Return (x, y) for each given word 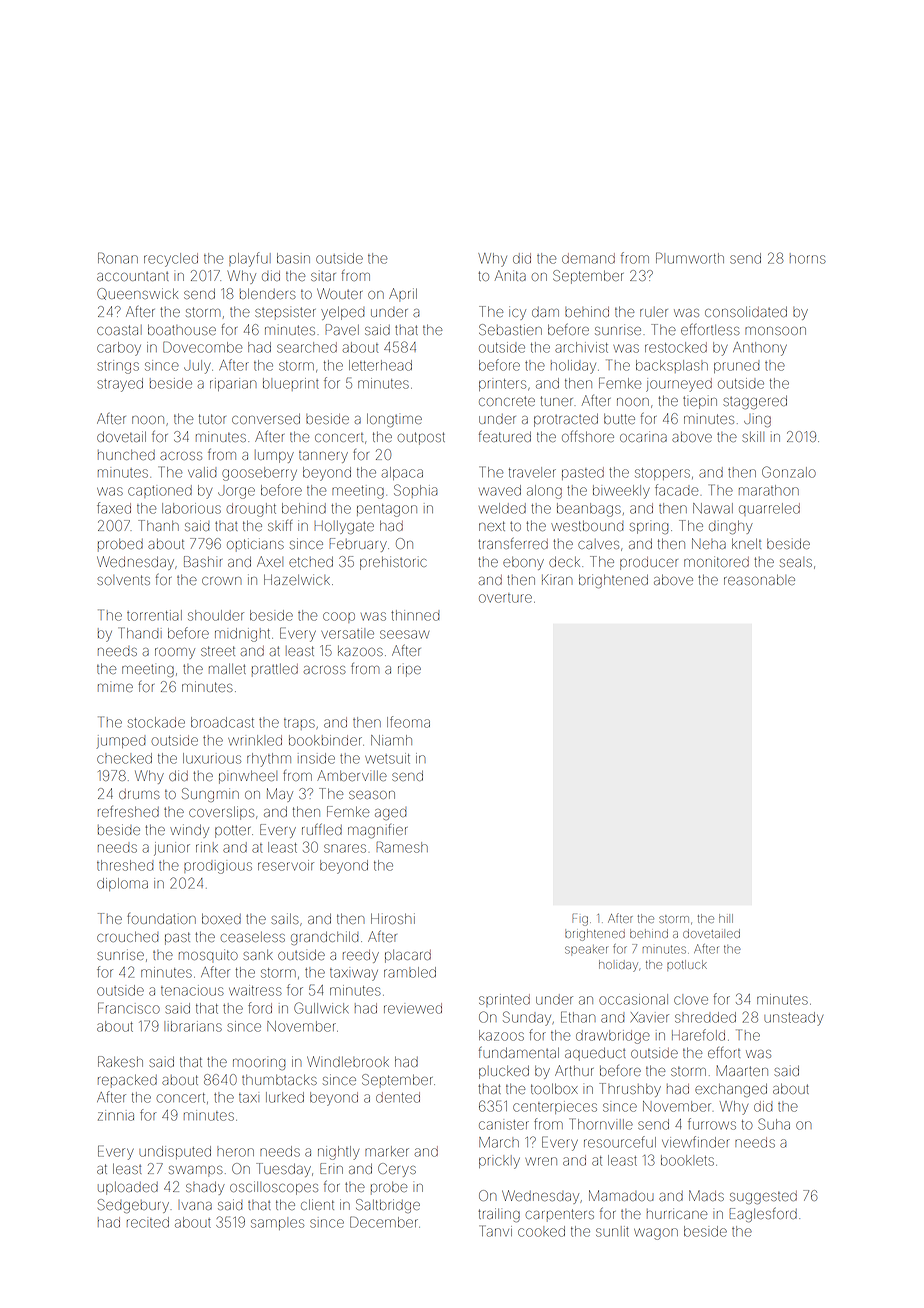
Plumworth (690, 258)
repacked (127, 1081)
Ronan (118, 258)
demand (588, 258)
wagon (656, 1234)
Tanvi (496, 1231)
